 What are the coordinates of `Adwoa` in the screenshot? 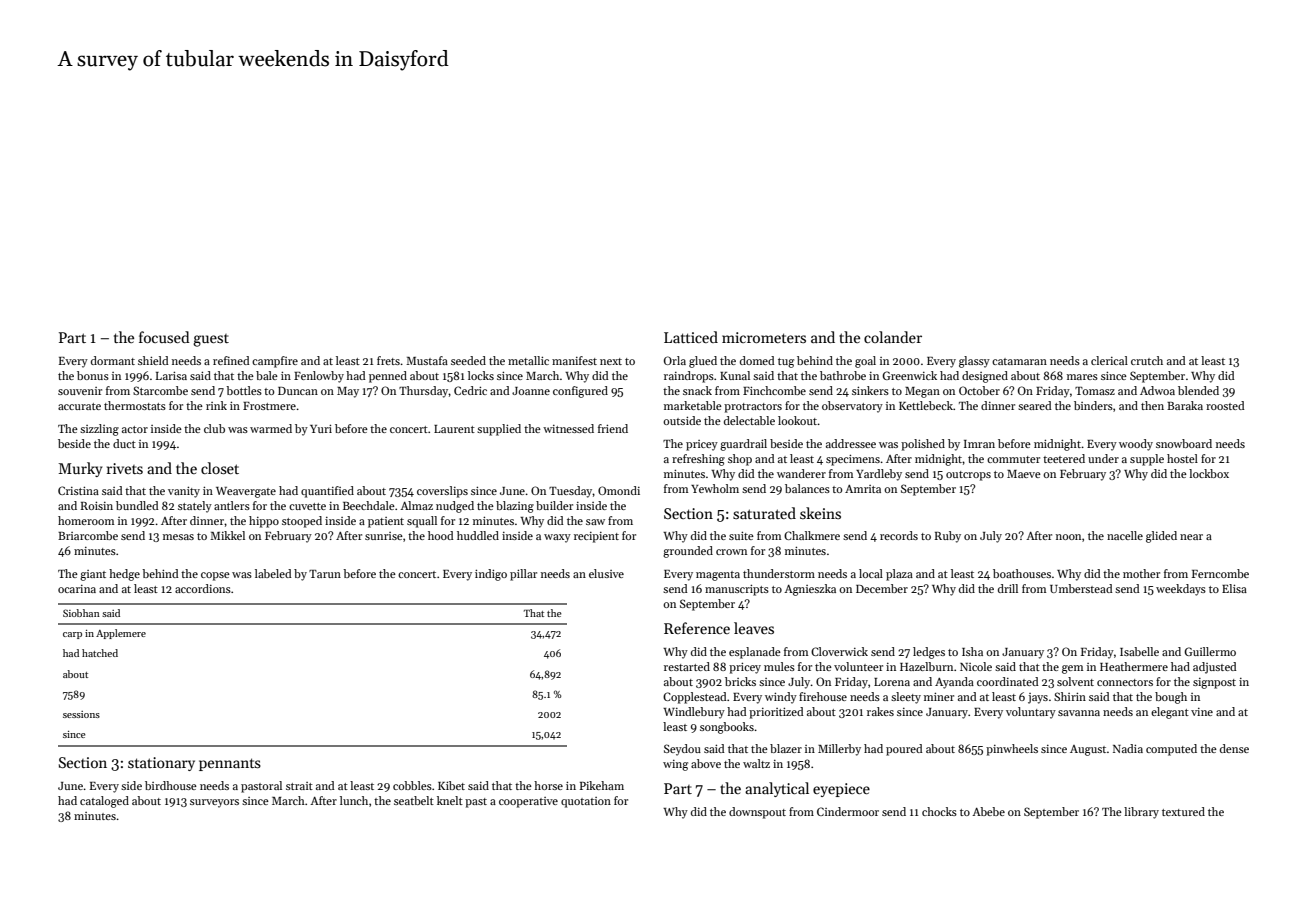 It's located at (1157, 390).
